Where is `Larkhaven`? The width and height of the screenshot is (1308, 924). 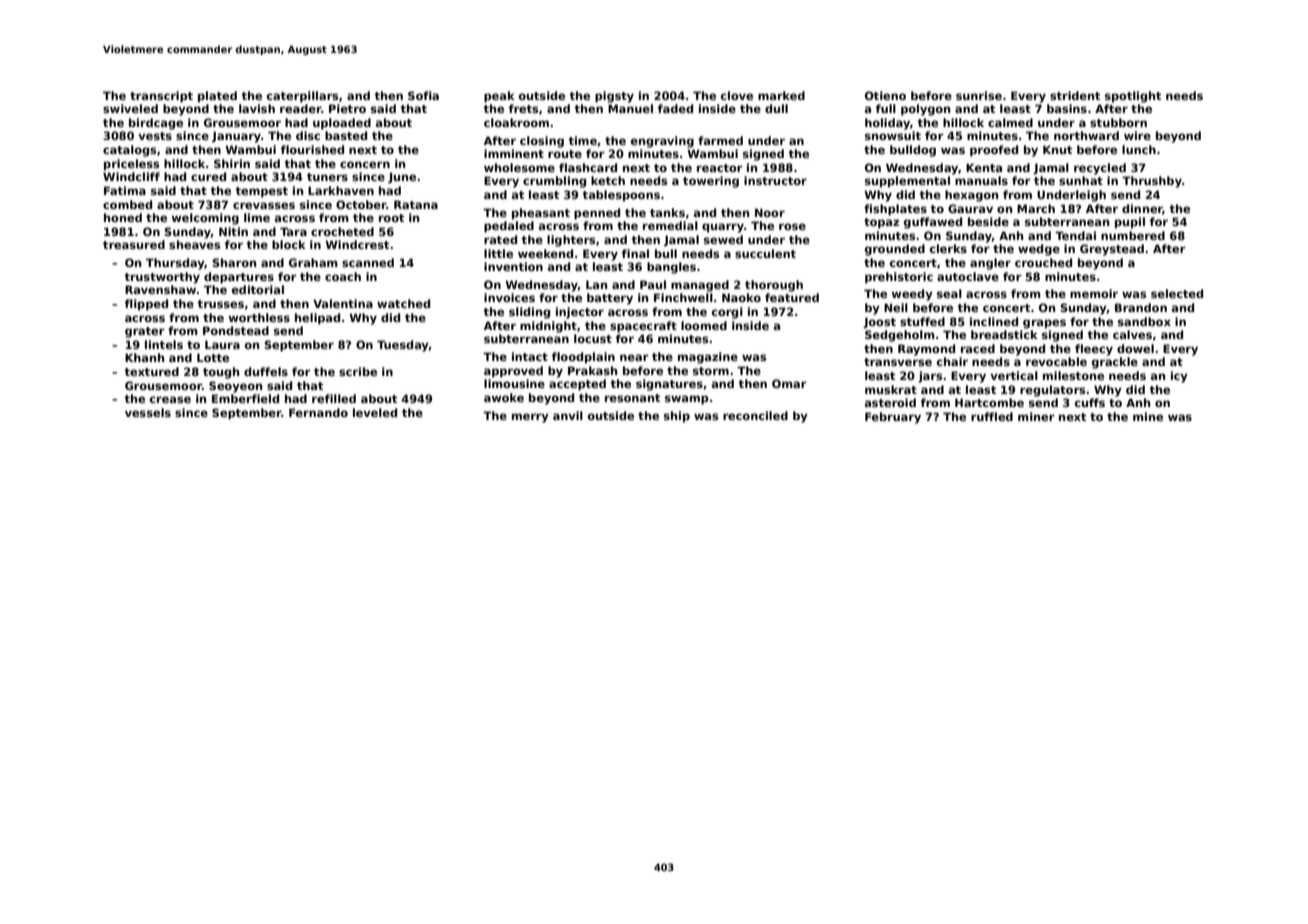
Larkhaven is located at coordinates (341, 190).
